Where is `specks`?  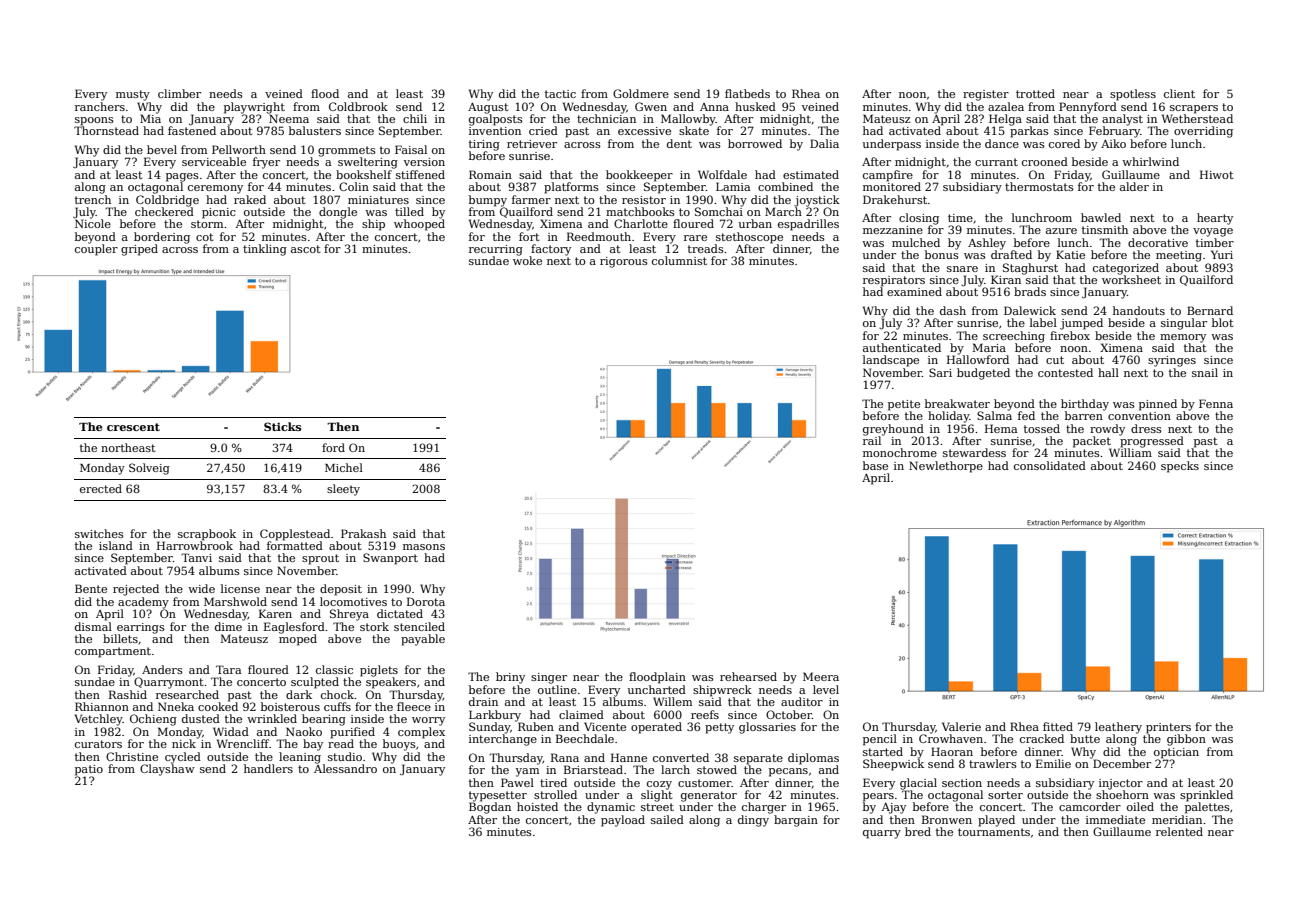
specks is located at coordinates (1180, 467).
